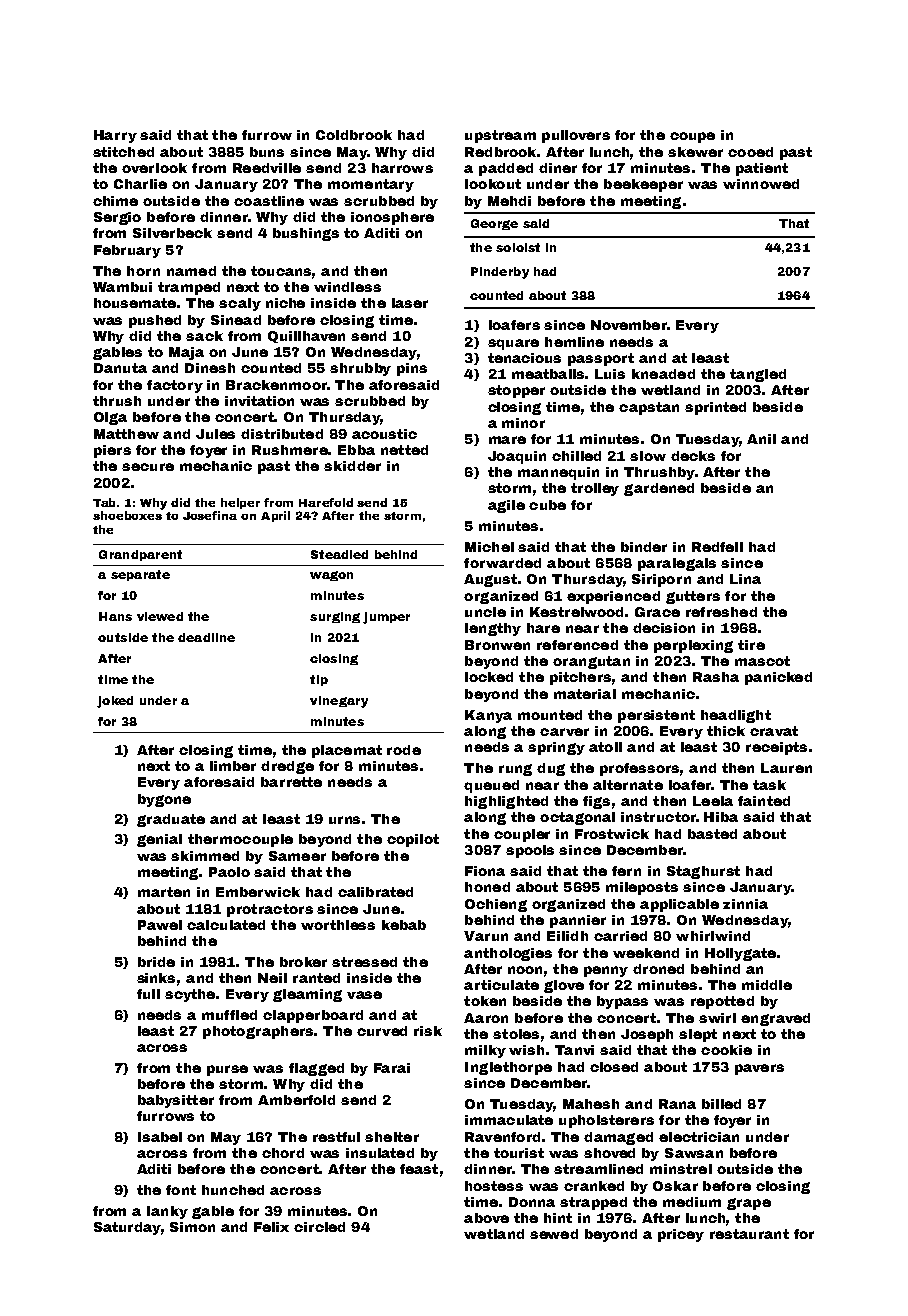  Describe the element at coordinates (658, 969) in the image. I see `droned` at that location.
